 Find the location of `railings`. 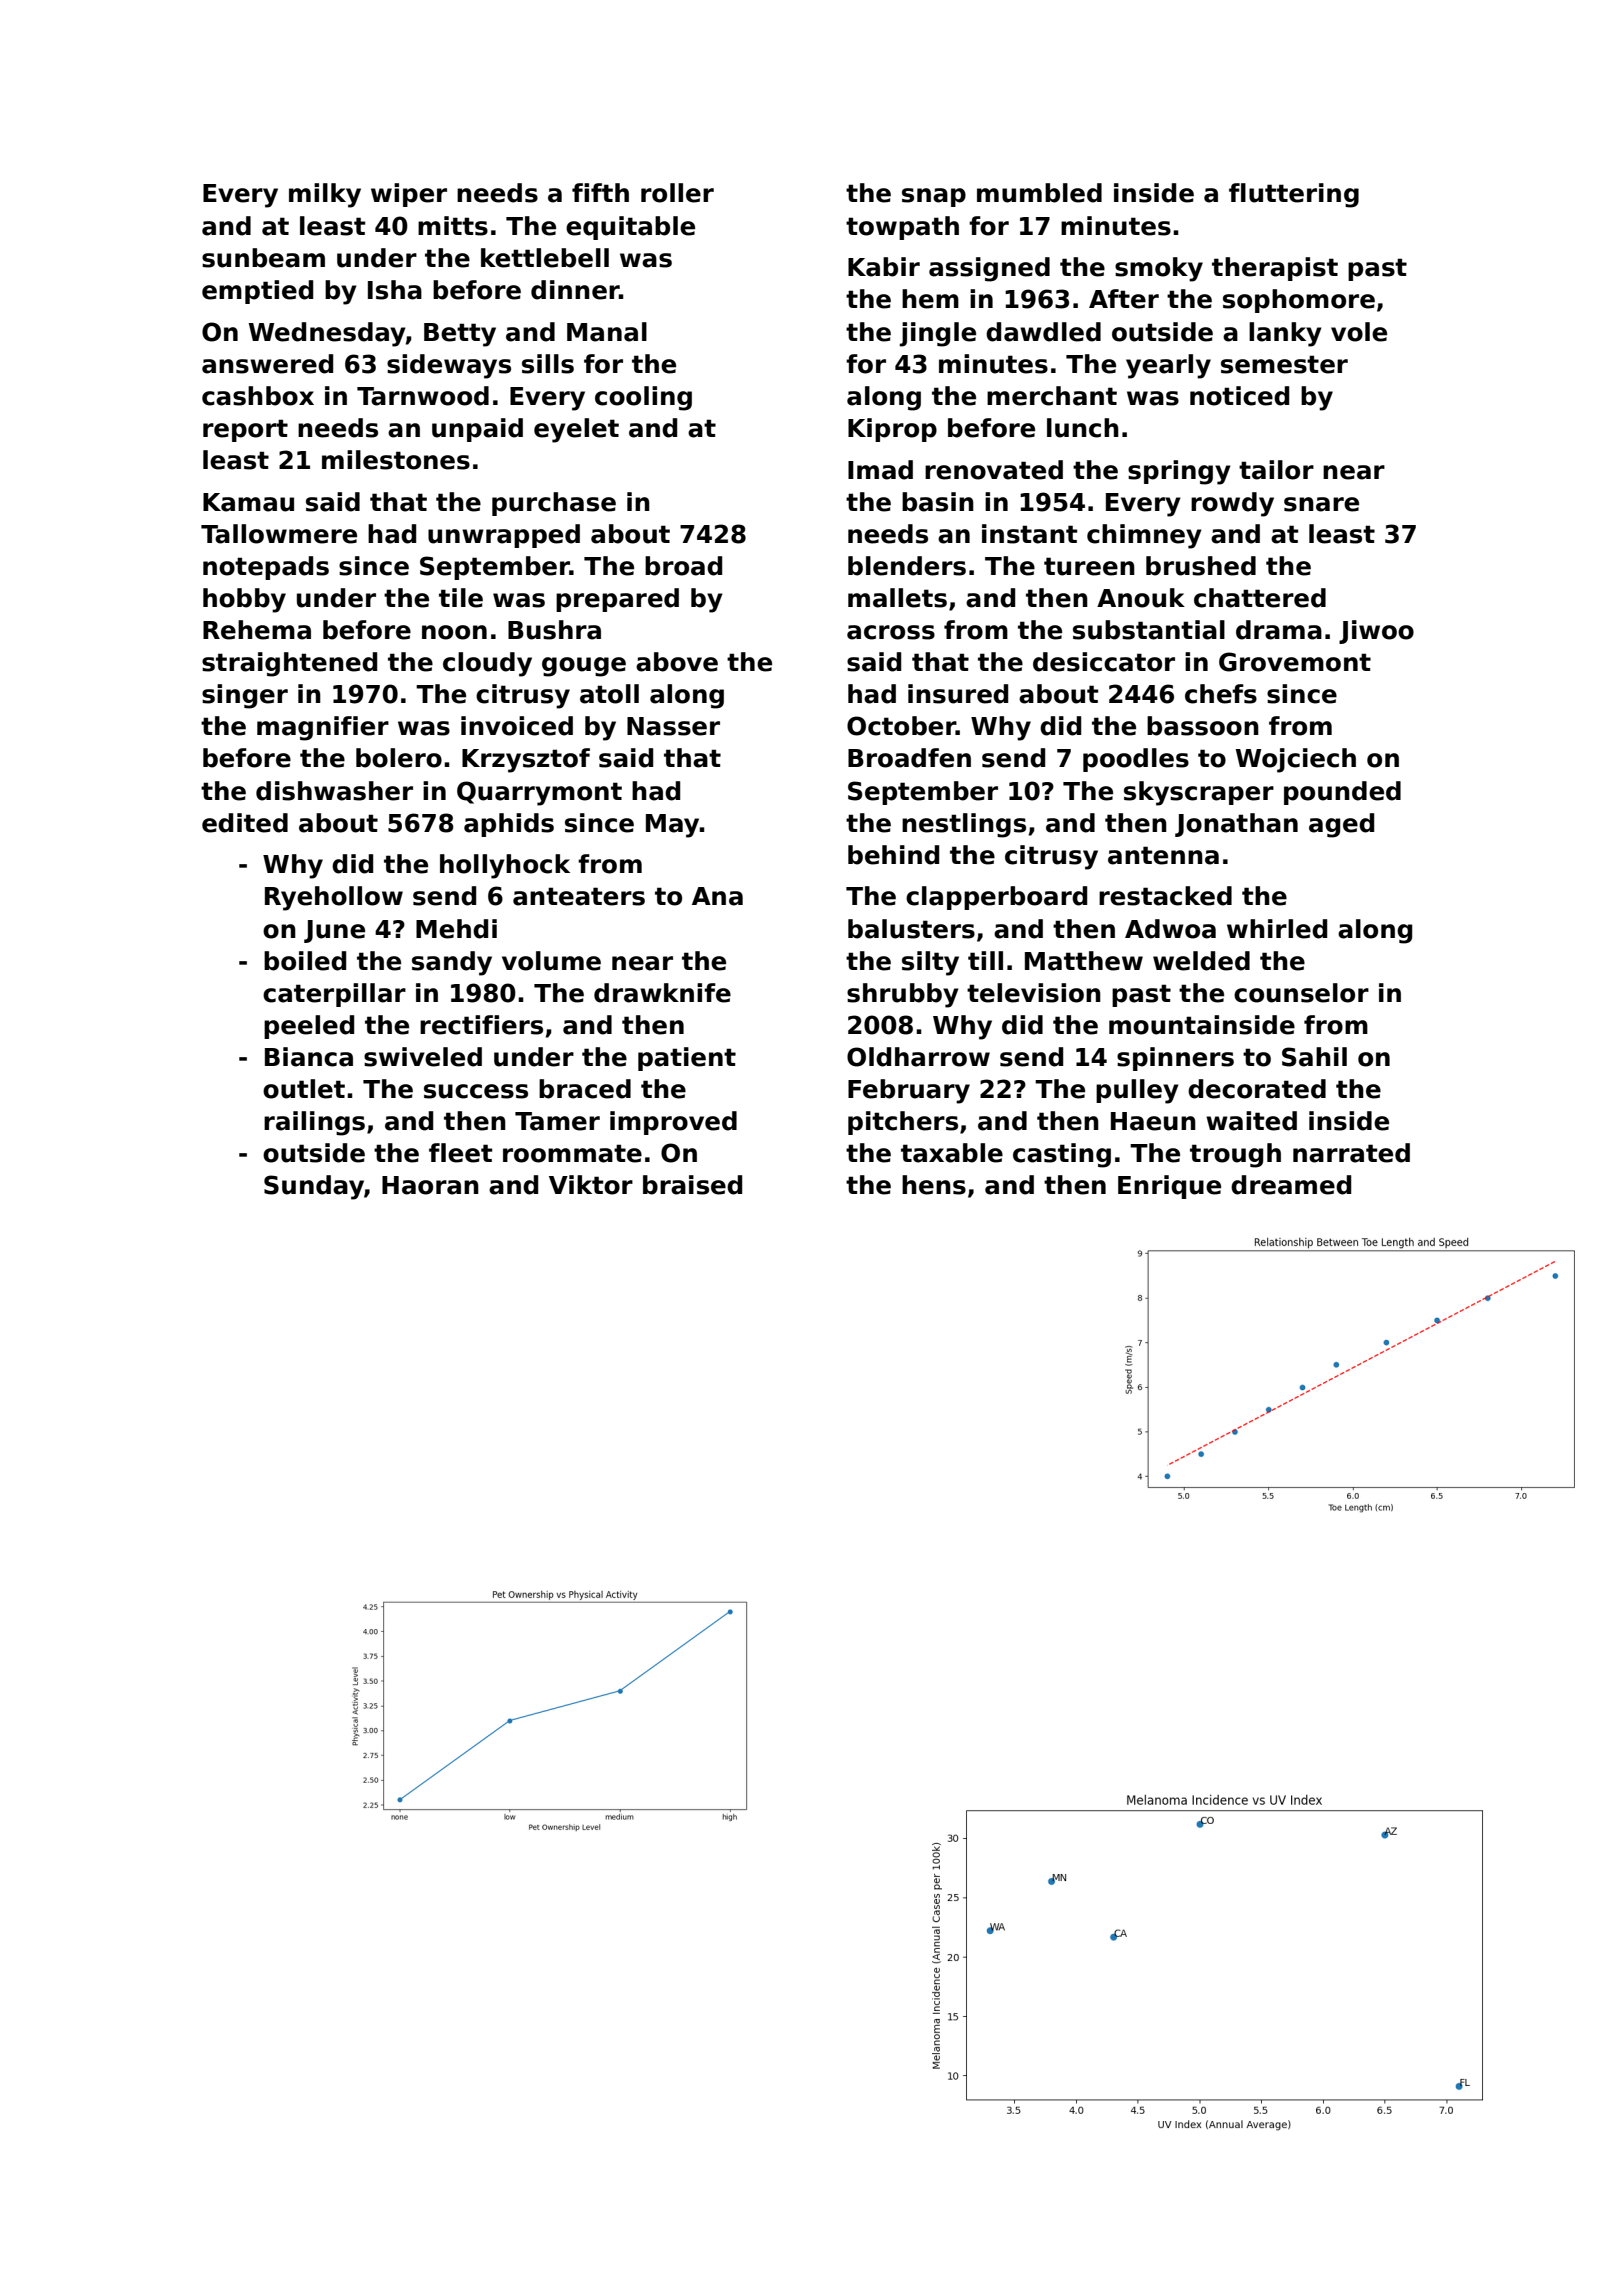

railings is located at coordinates (314, 1123).
